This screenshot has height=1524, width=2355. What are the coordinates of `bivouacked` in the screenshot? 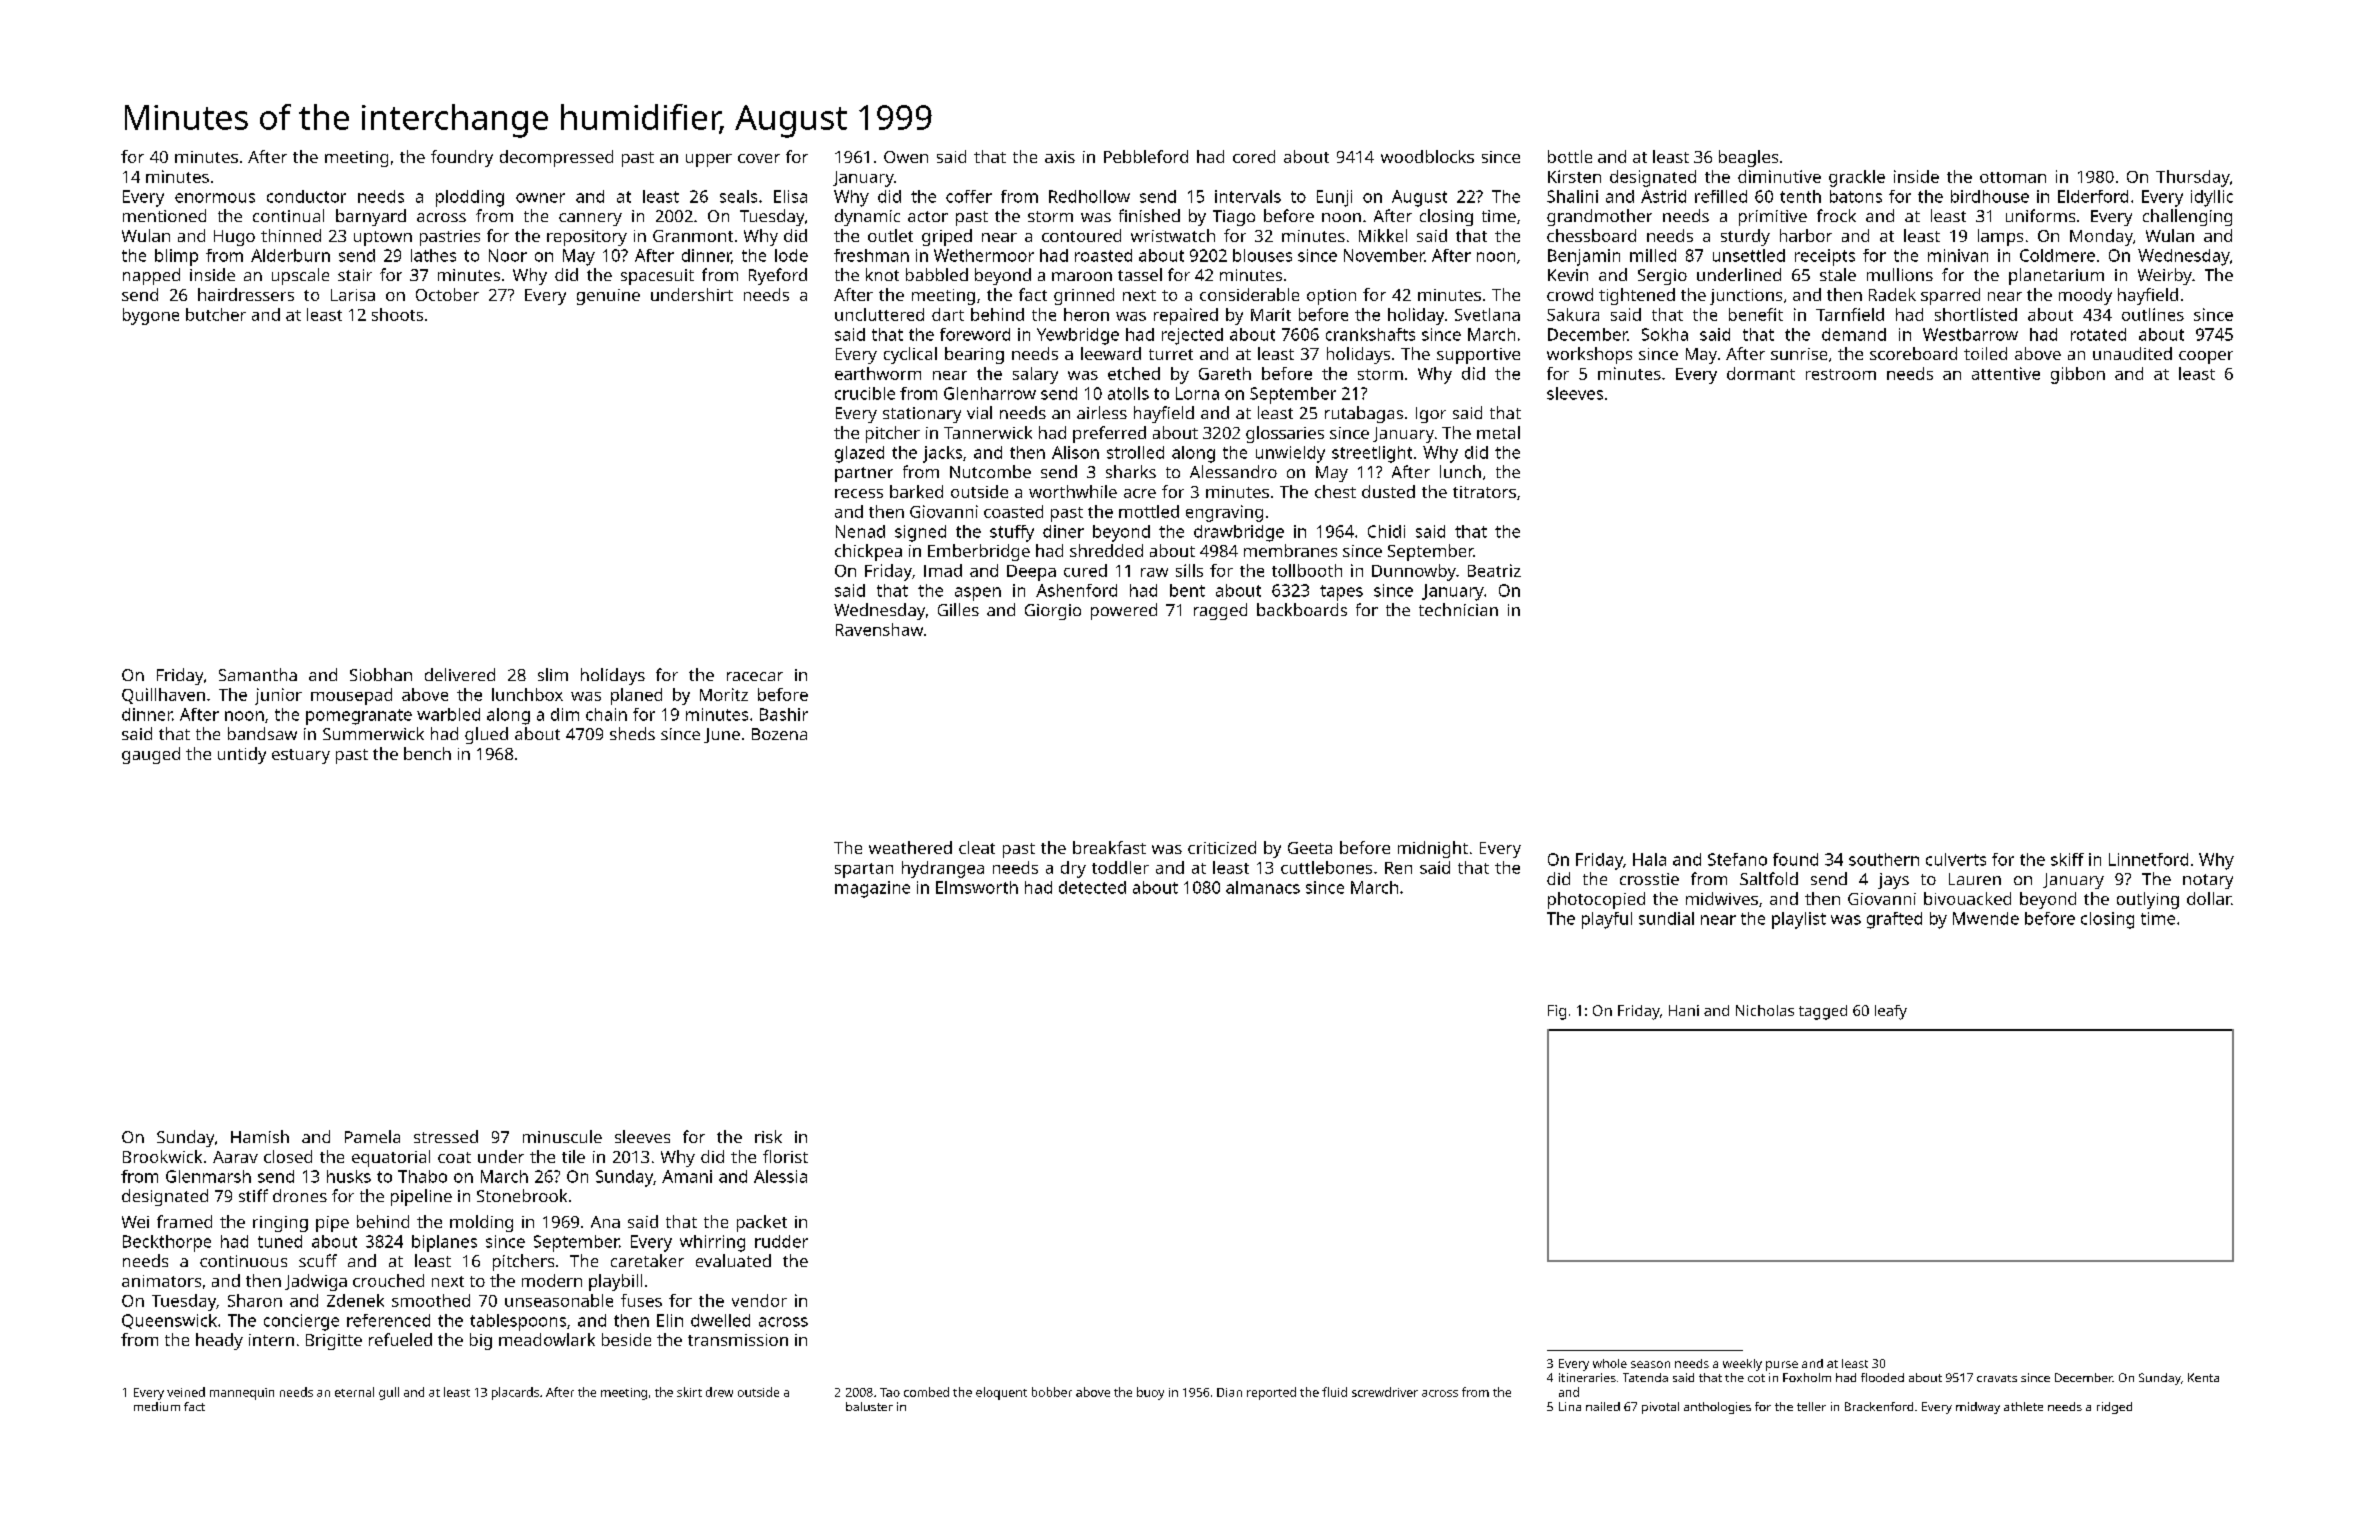 It's located at (1967, 898).
